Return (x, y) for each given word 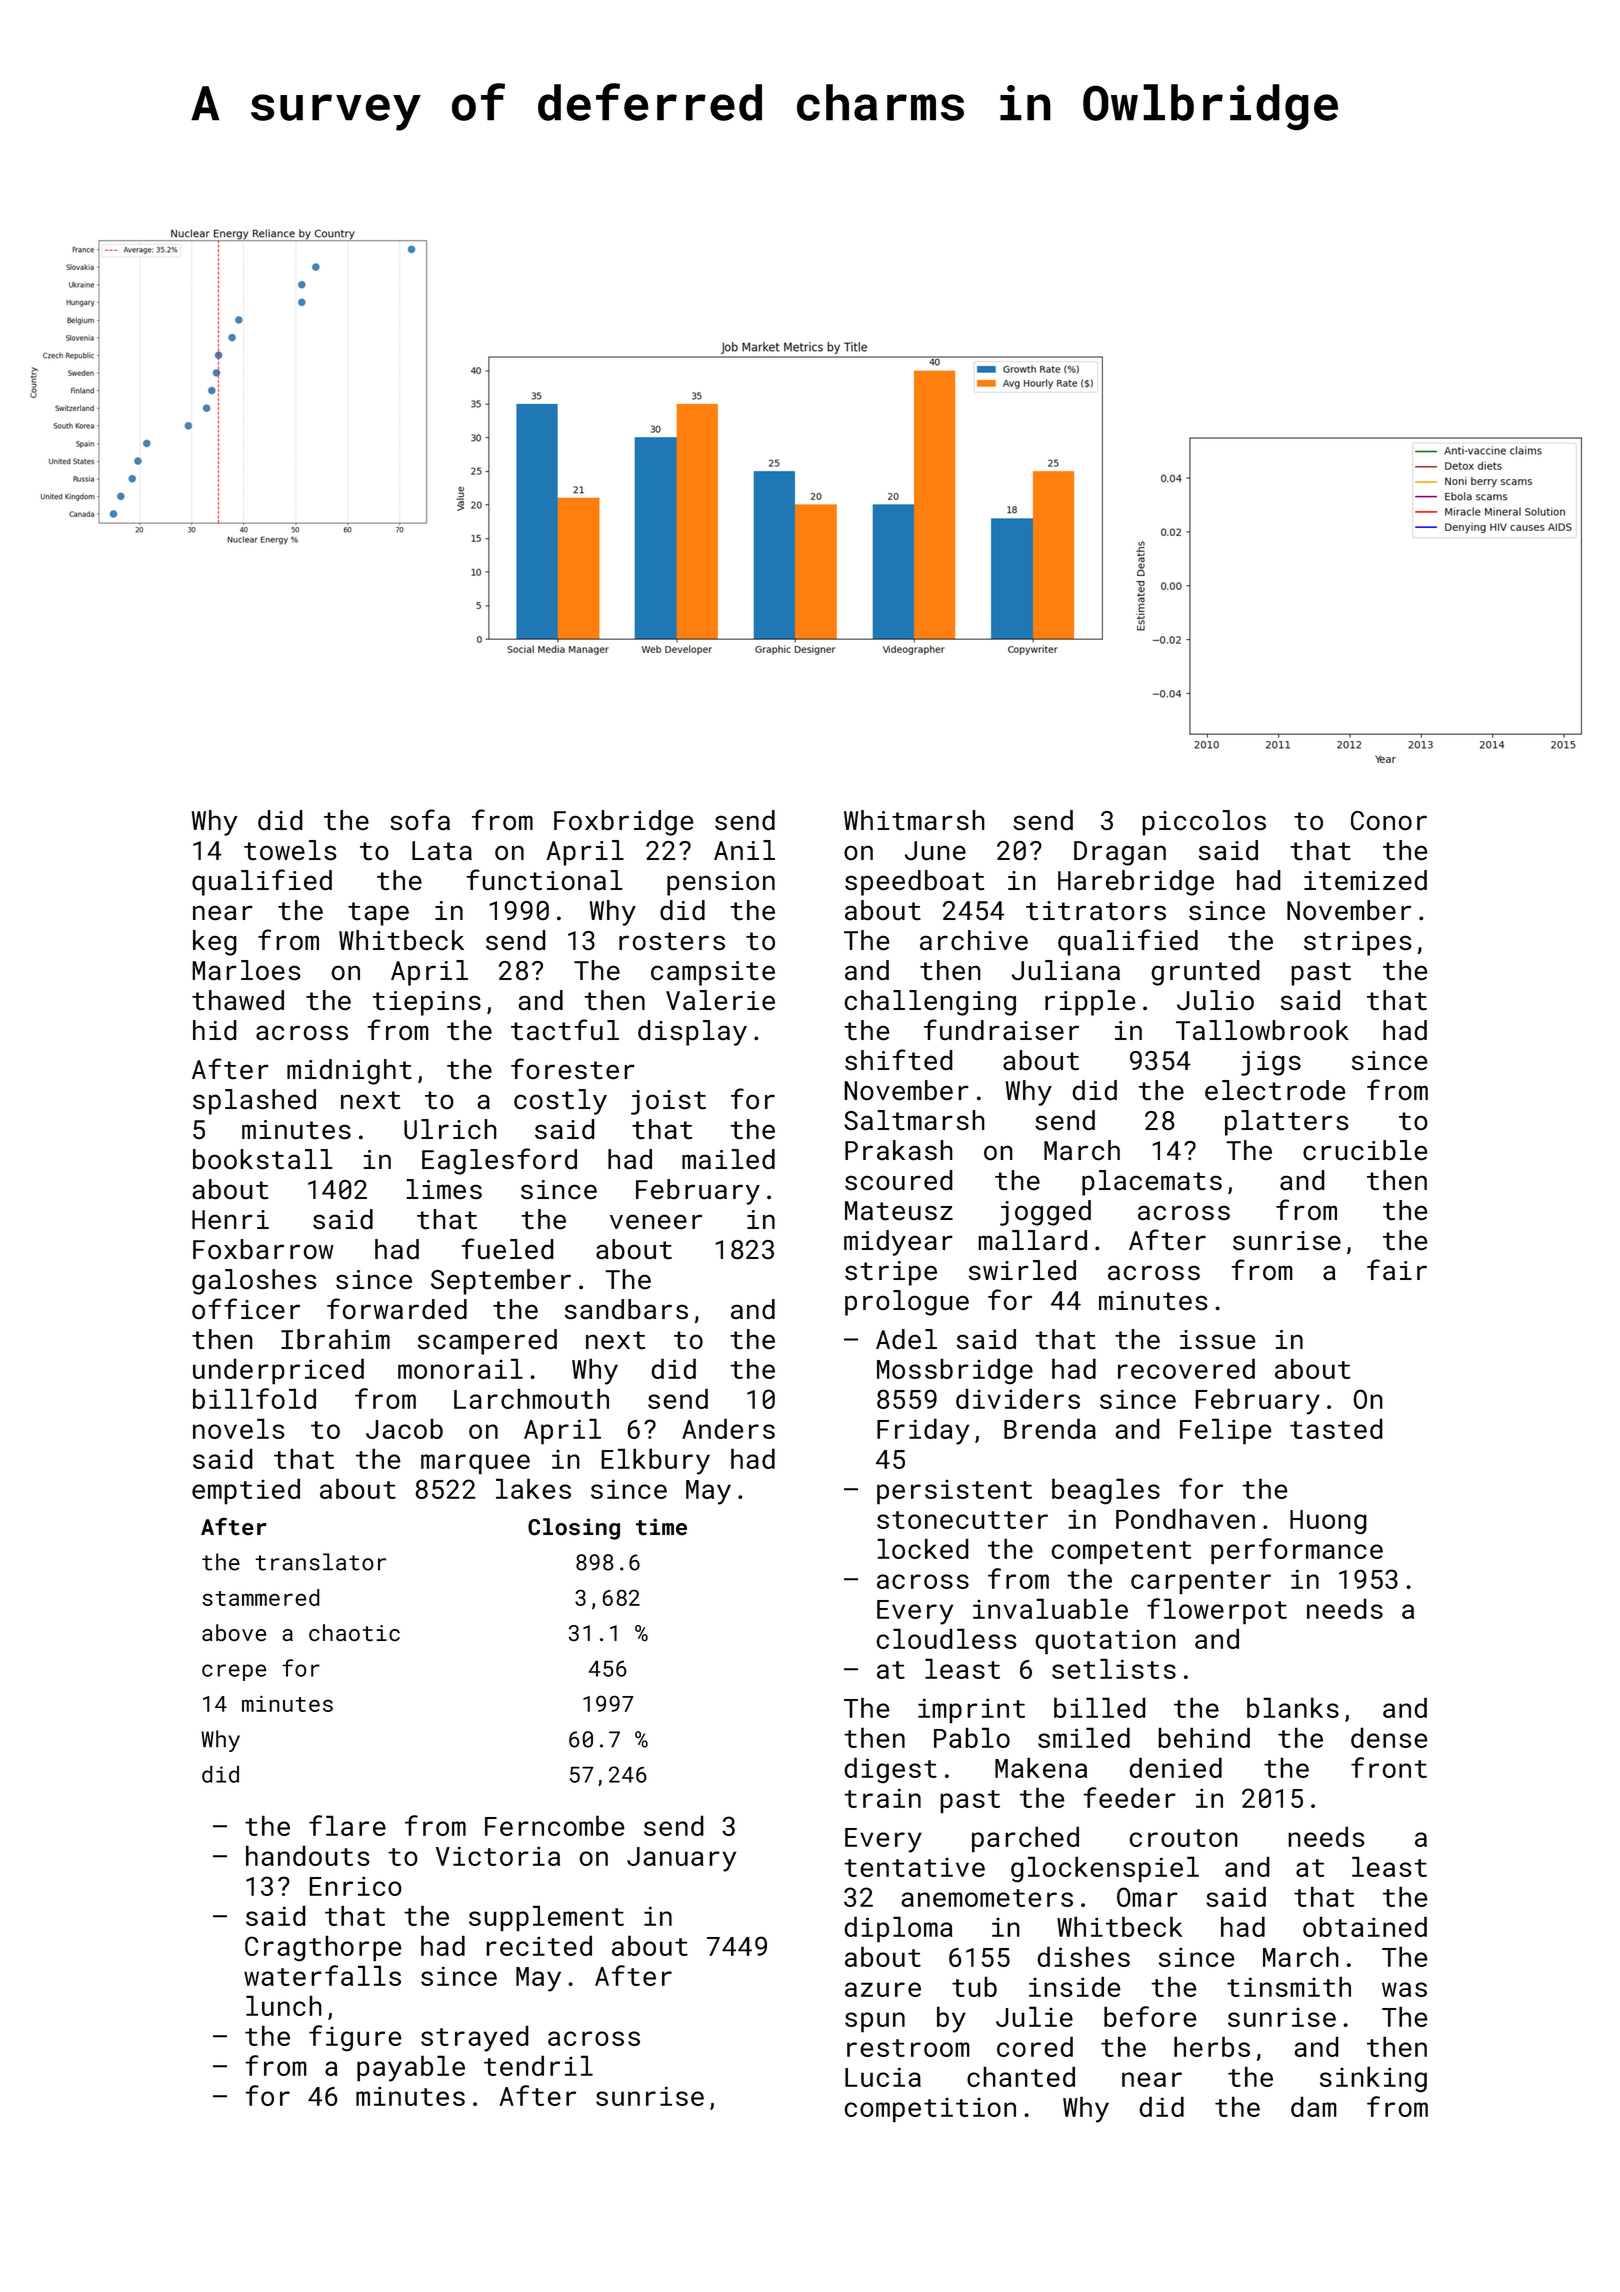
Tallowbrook (1262, 1030)
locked (923, 1548)
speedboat (914, 883)
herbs (1212, 2046)
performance (1297, 1551)
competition (930, 2110)
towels (290, 850)
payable (411, 2068)
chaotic (354, 1632)
